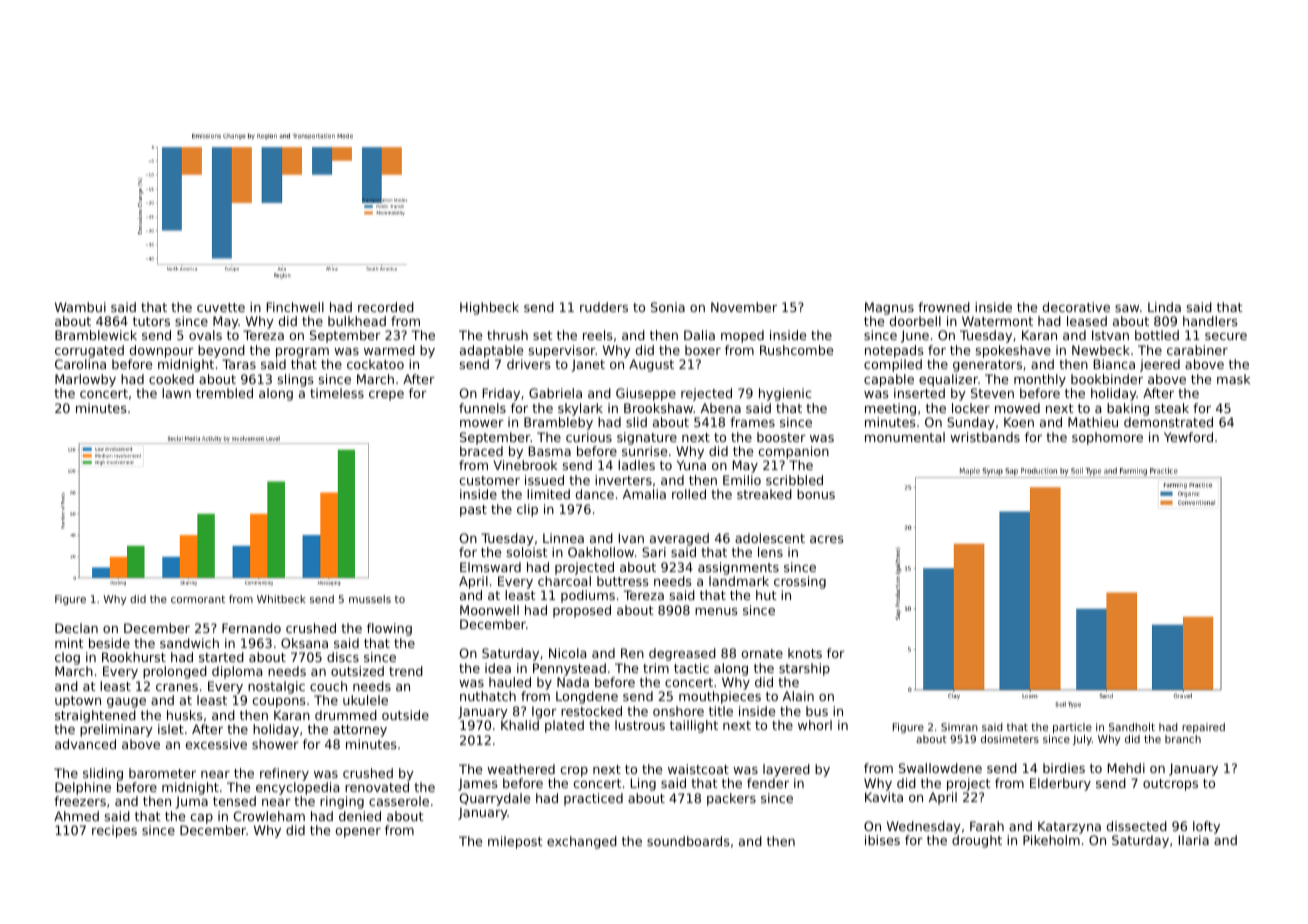  Describe the element at coordinates (569, 669) in the document. I see `Pennystead` at that location.
